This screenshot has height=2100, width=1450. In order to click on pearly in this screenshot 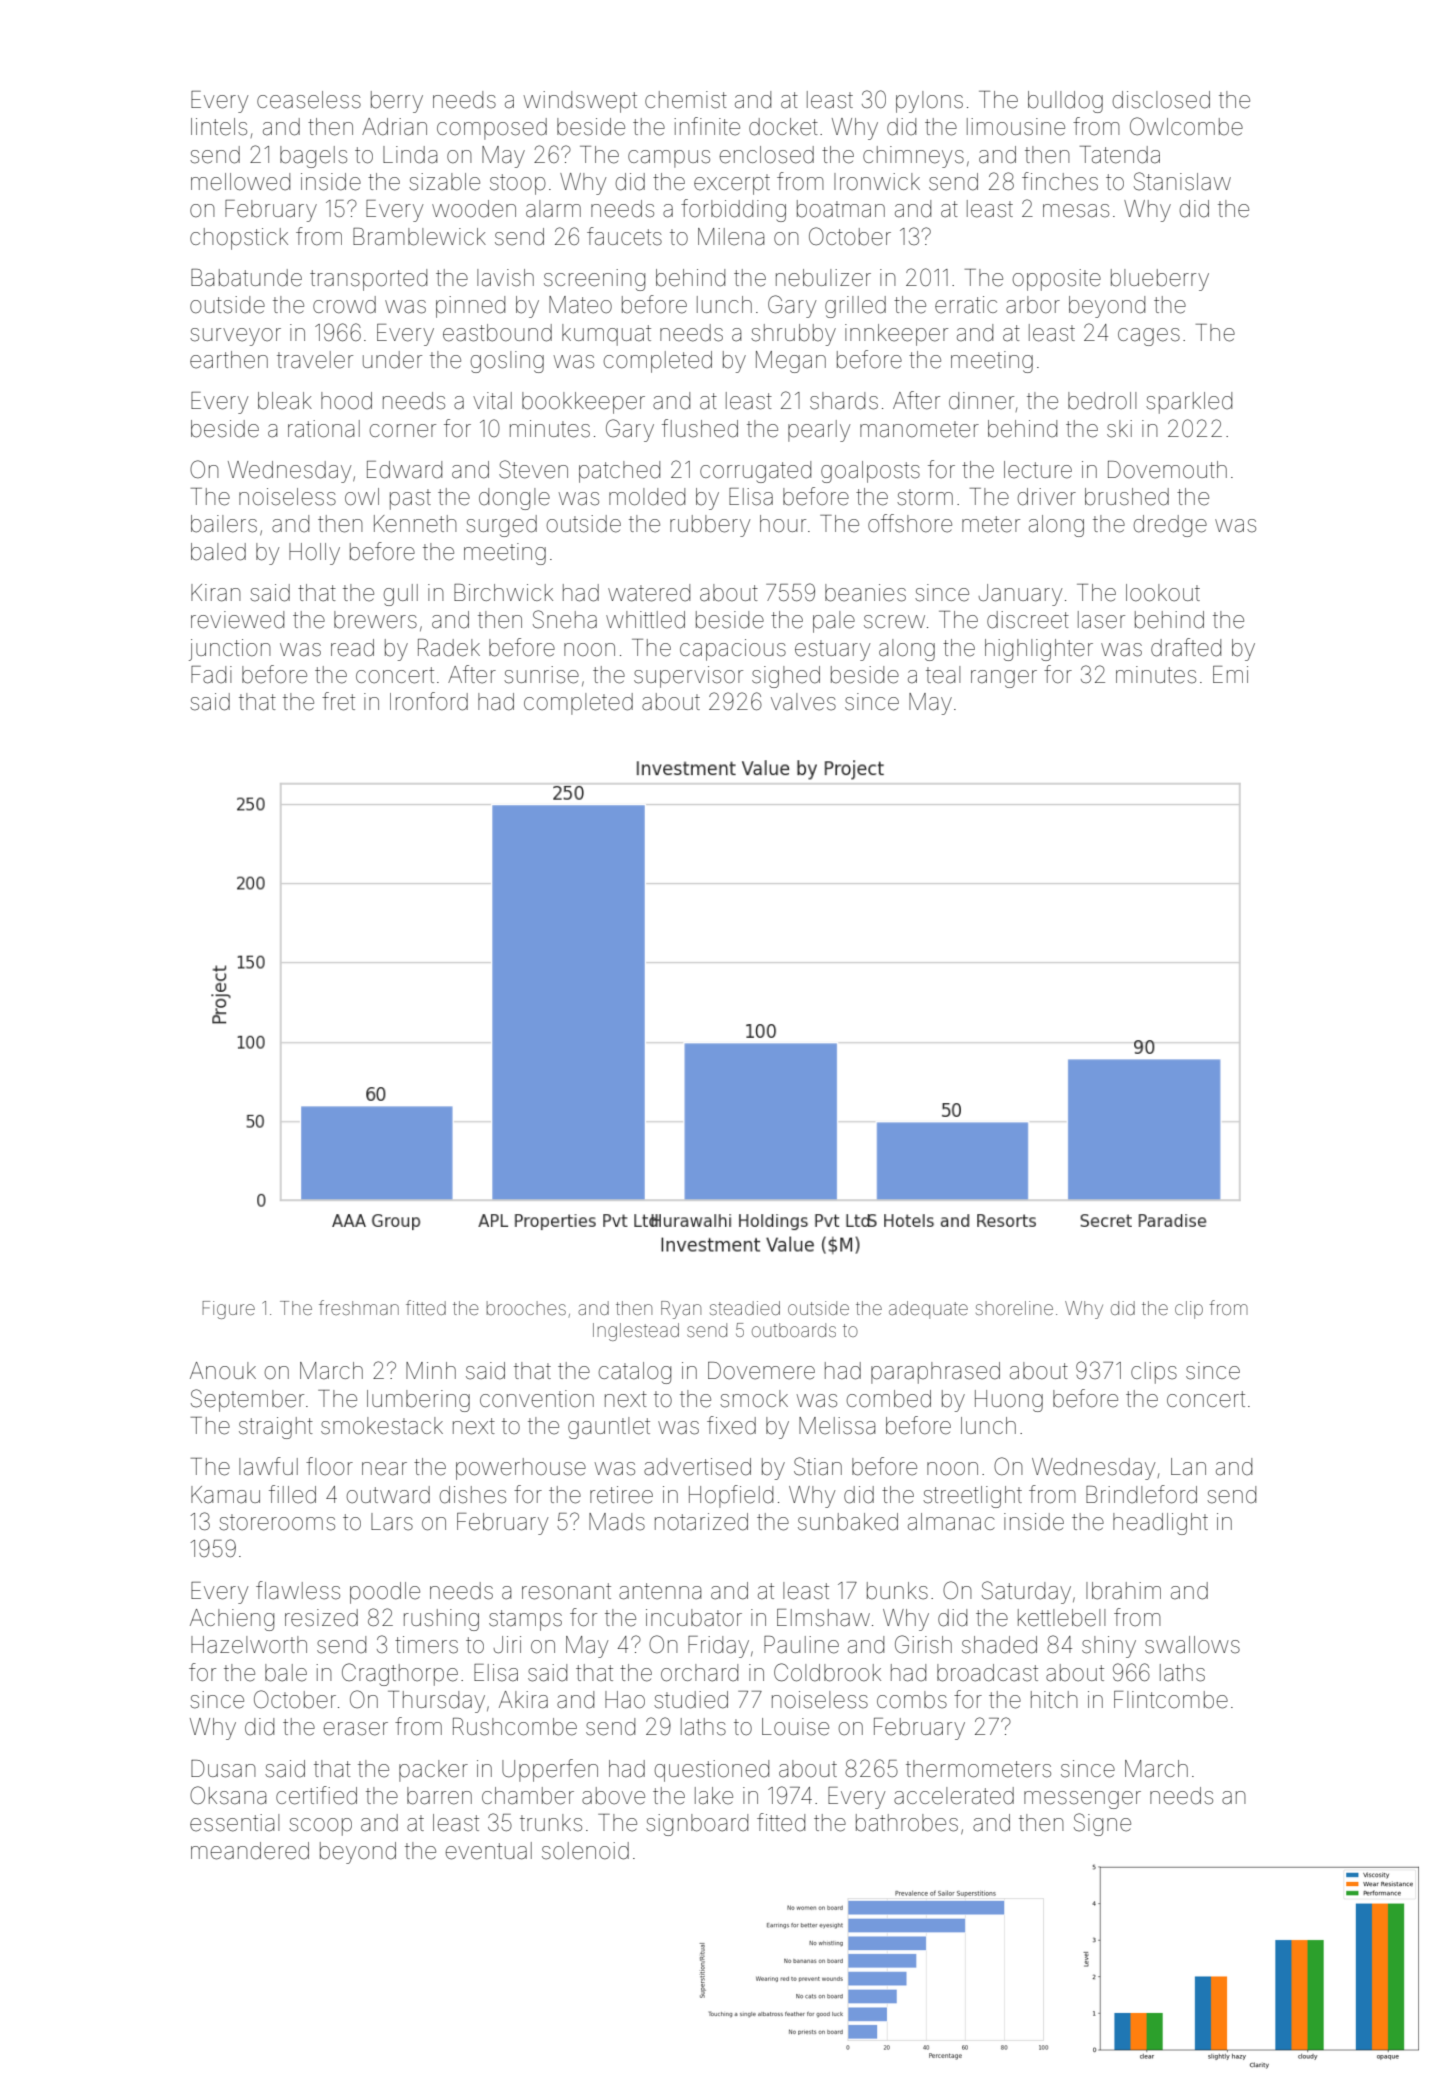, I will do `click(819, 431)`.
